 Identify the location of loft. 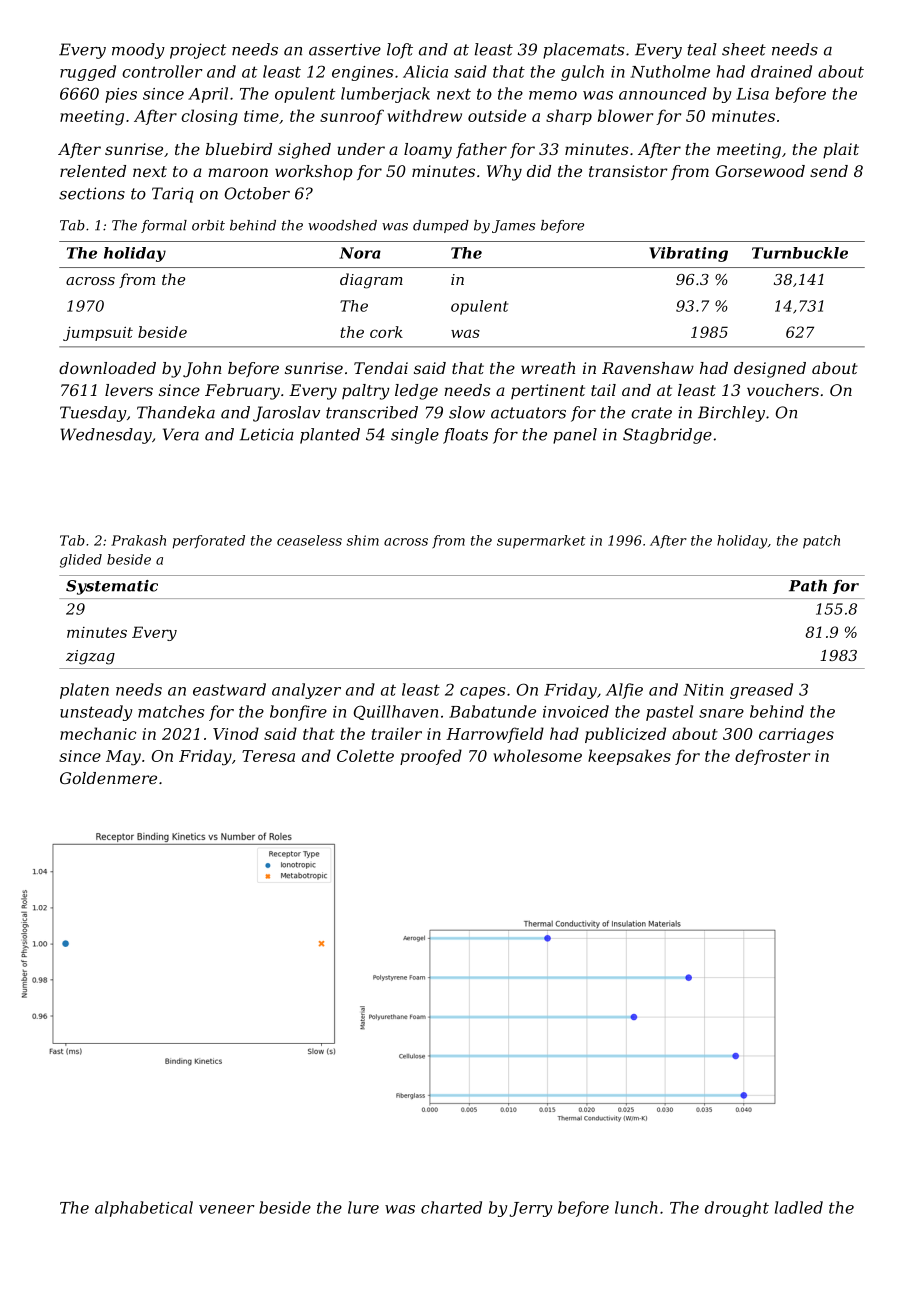
(400, 51).
